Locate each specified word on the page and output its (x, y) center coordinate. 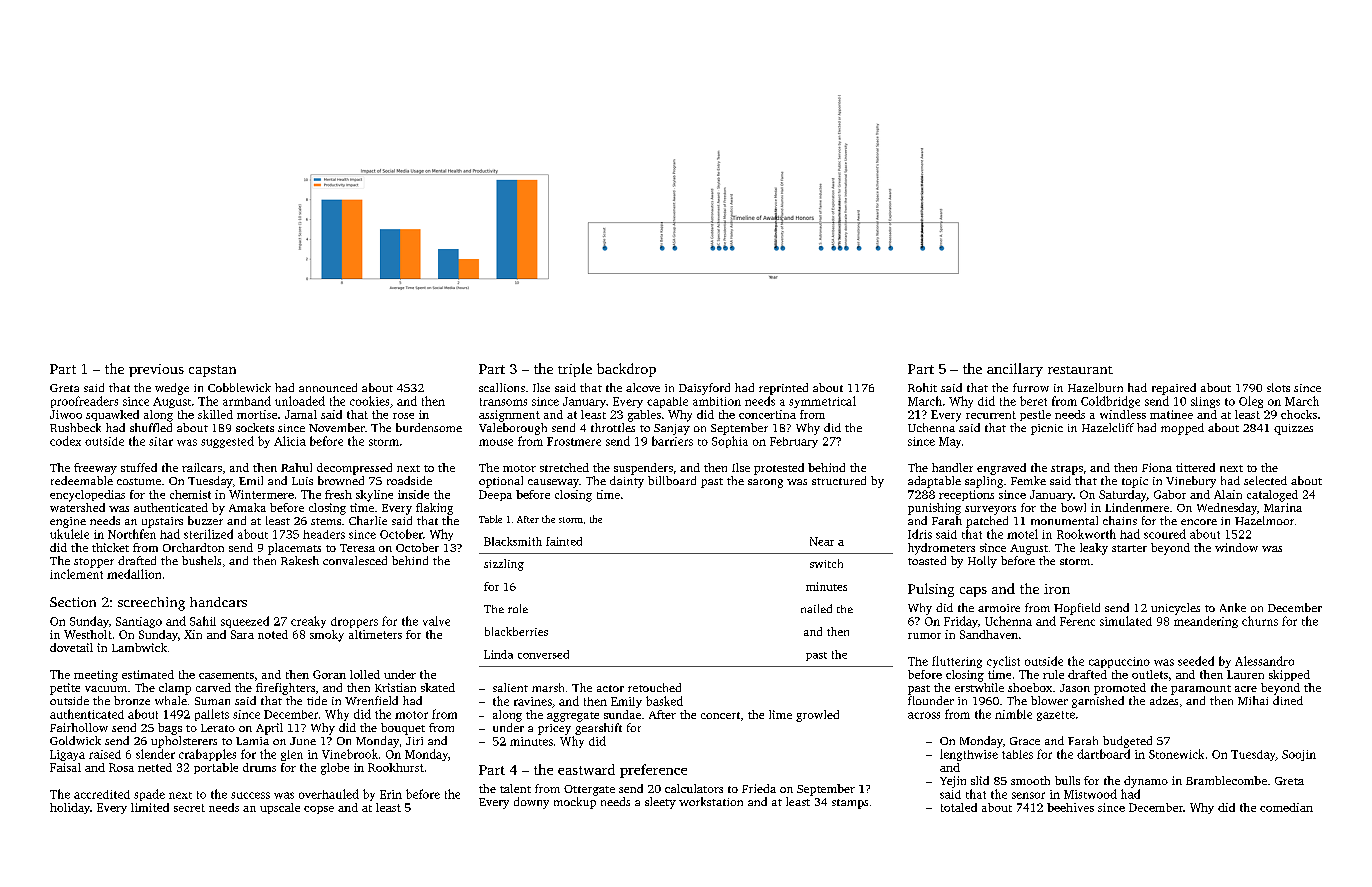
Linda (498, 654)
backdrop (626, 370)
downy (531, 803)
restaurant (1080, 370)
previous (156, 370)
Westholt (88, 634)
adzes (1164, 700)
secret (189, 808)
